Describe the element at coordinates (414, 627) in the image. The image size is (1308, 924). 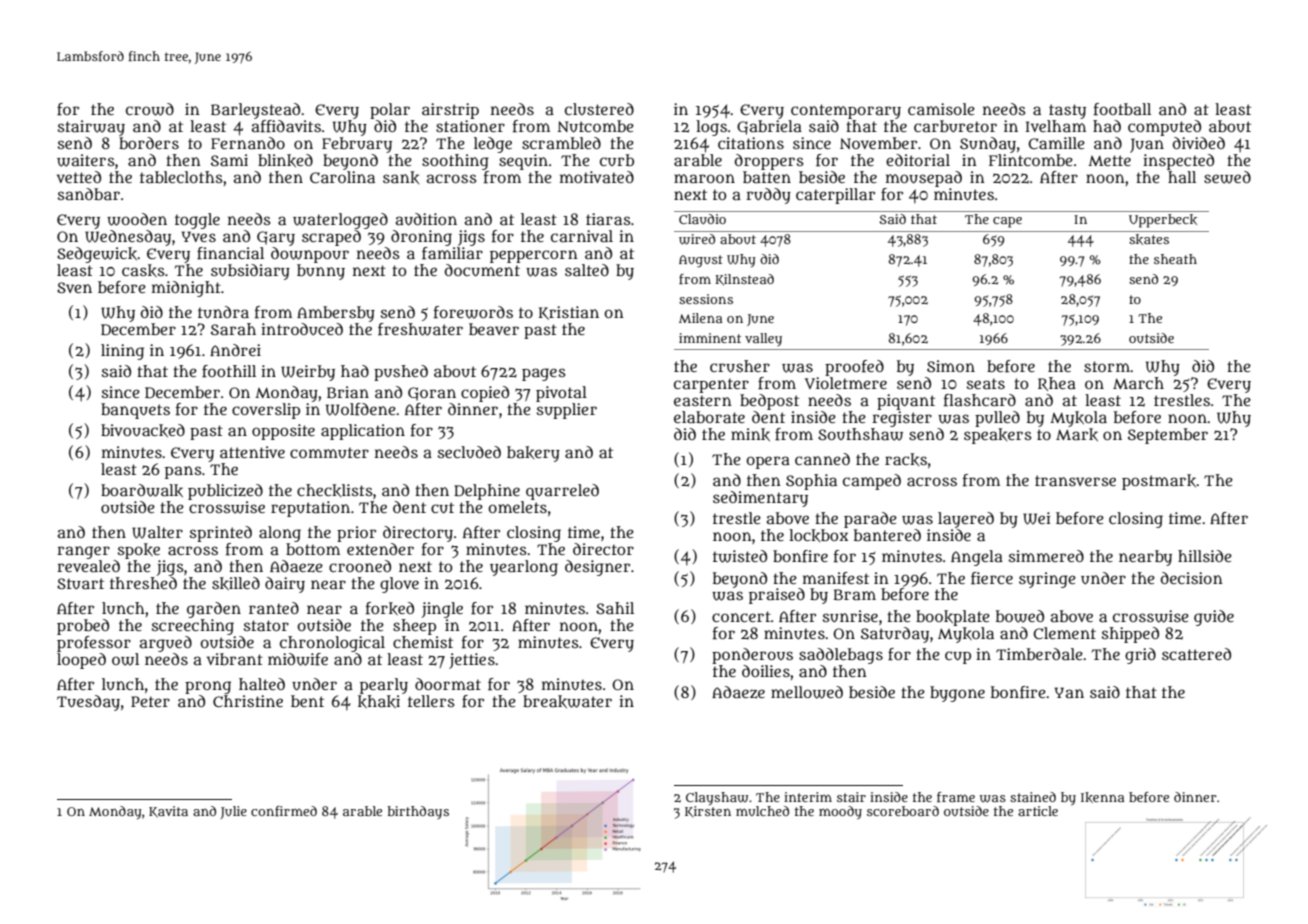
I see `sheep` at that location.
